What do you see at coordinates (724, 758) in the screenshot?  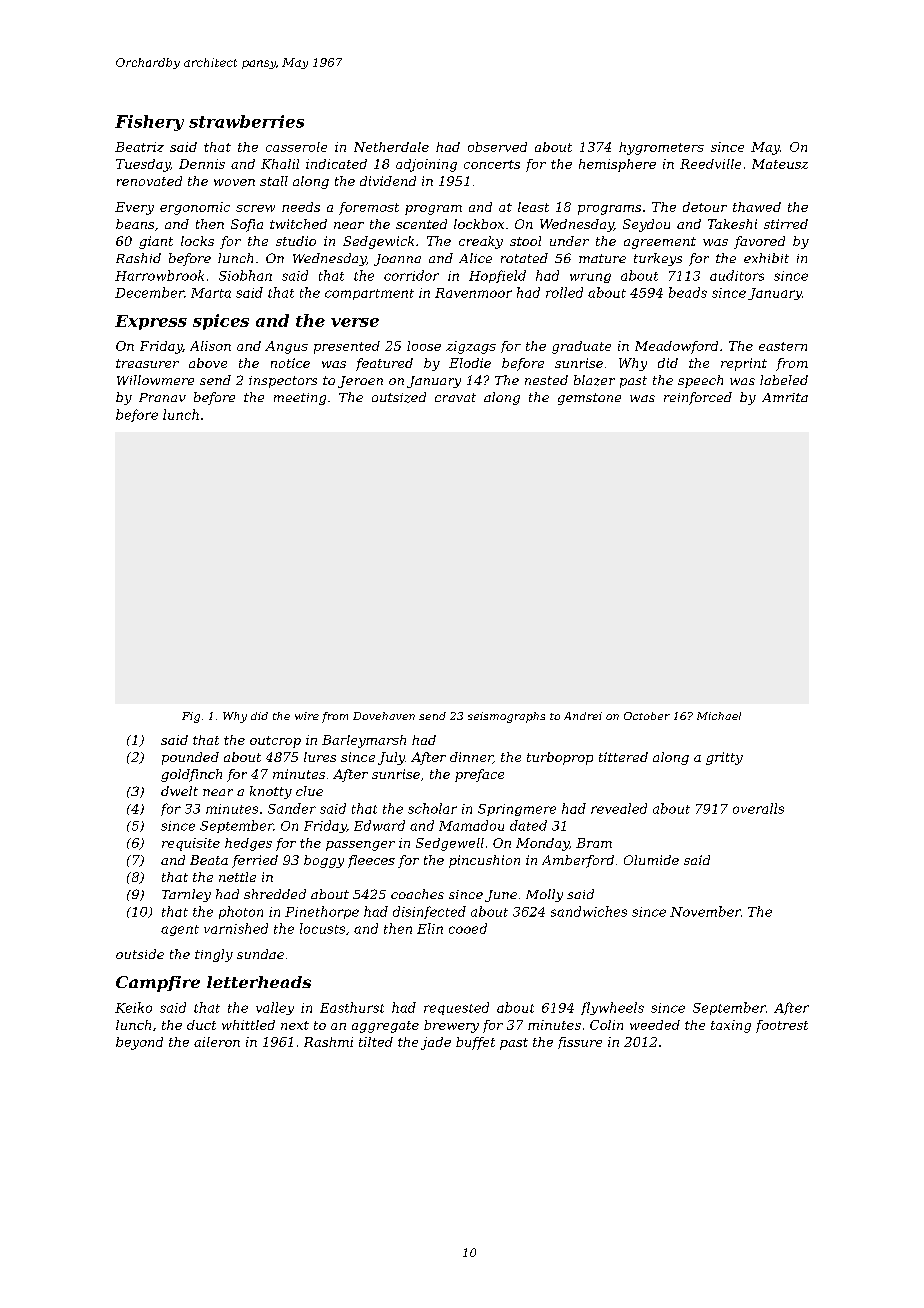 I see `gritty` at bounding box center [724, 758].
